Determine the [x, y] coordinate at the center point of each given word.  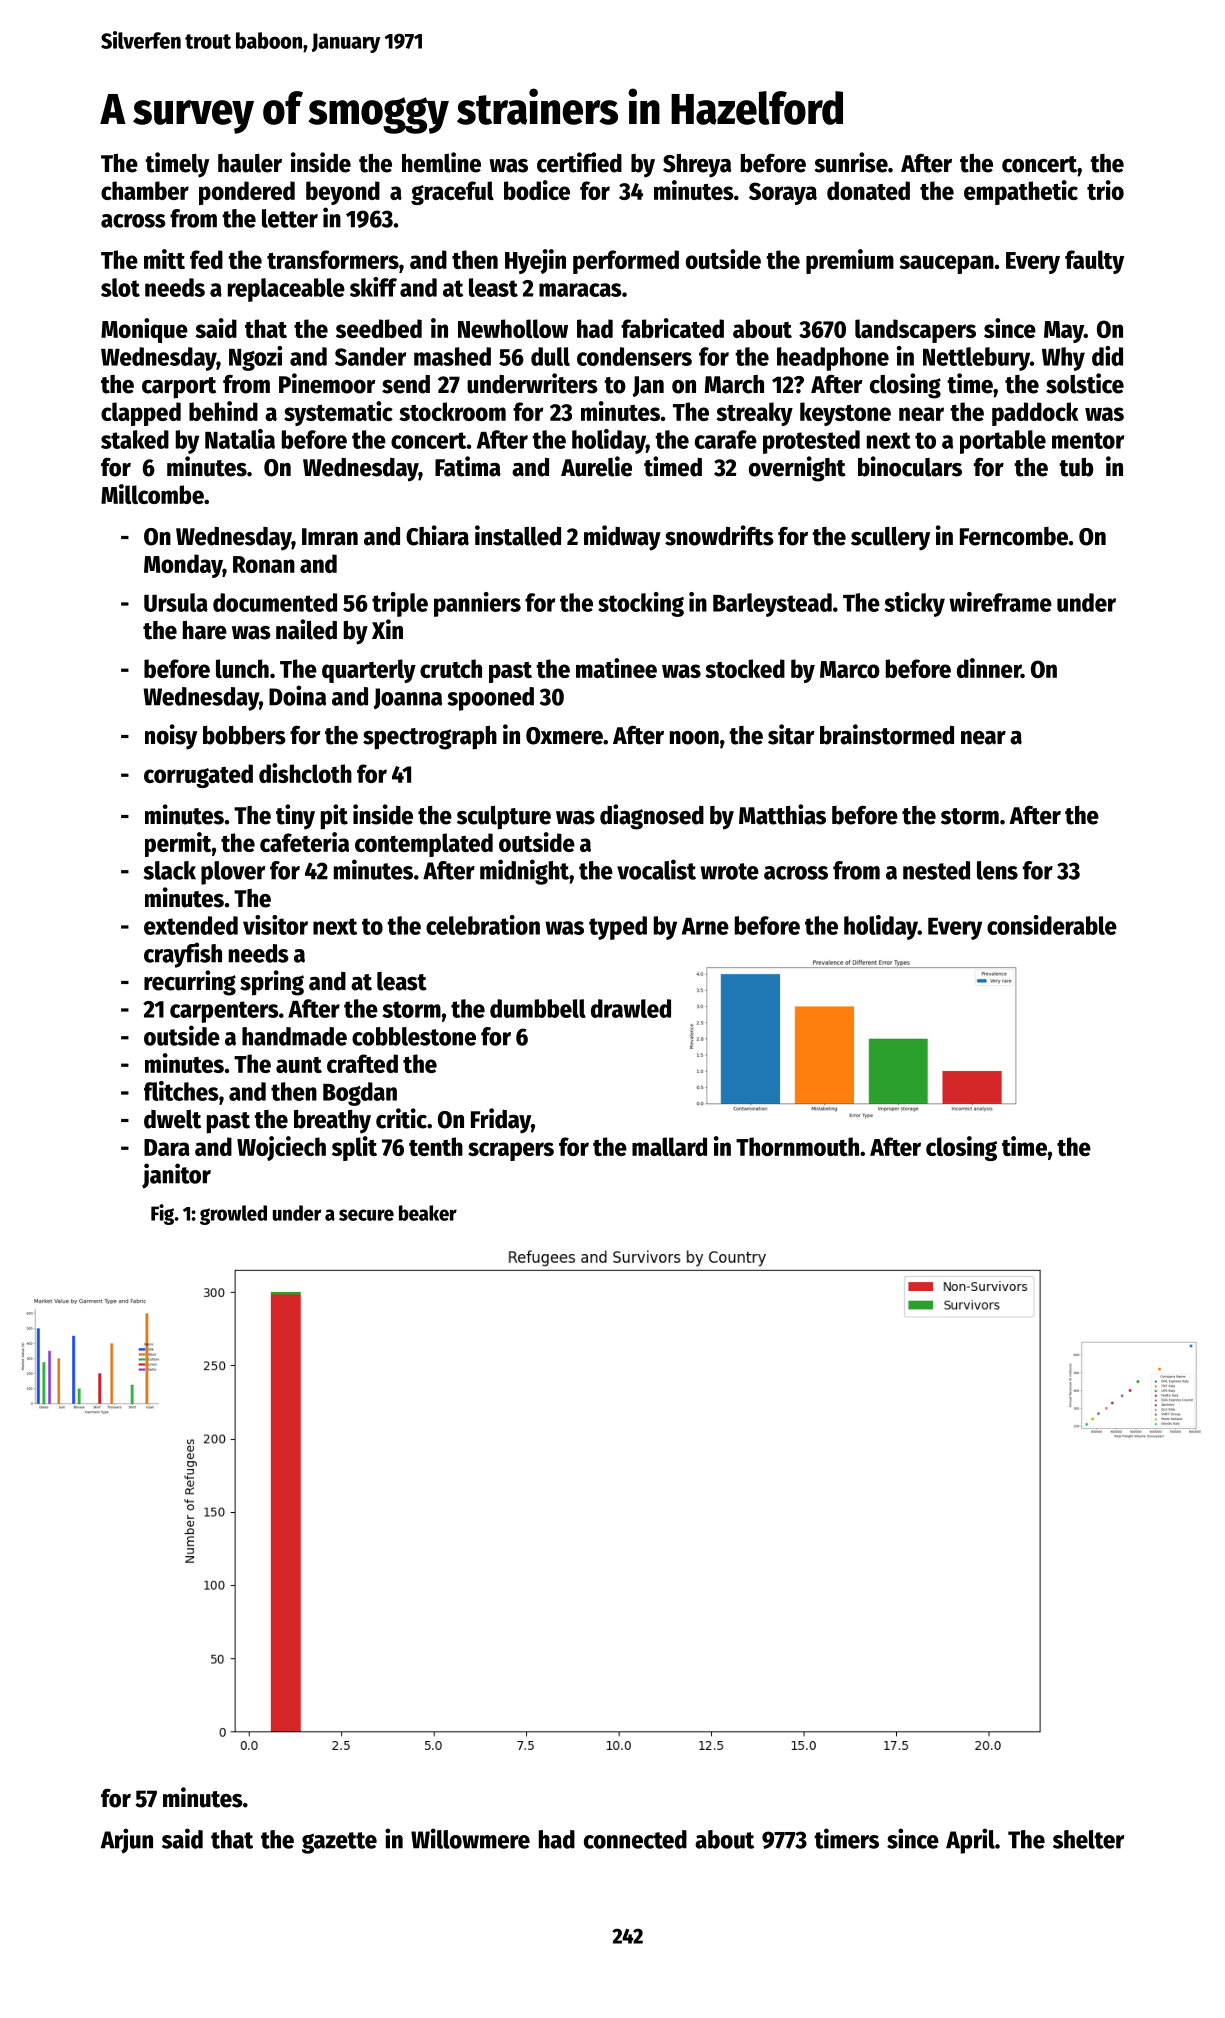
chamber [145, 190]
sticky [915, 604]
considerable [1052, 925]
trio [1105, 190]
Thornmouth [797, 1146]
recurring [190, 983]
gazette [339, 1843]
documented [275, 602]
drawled [631, 1008]
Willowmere [470, 1838]
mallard [669, 1146]
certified [579, 162]
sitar [791, 734]
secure [366, 1215]
